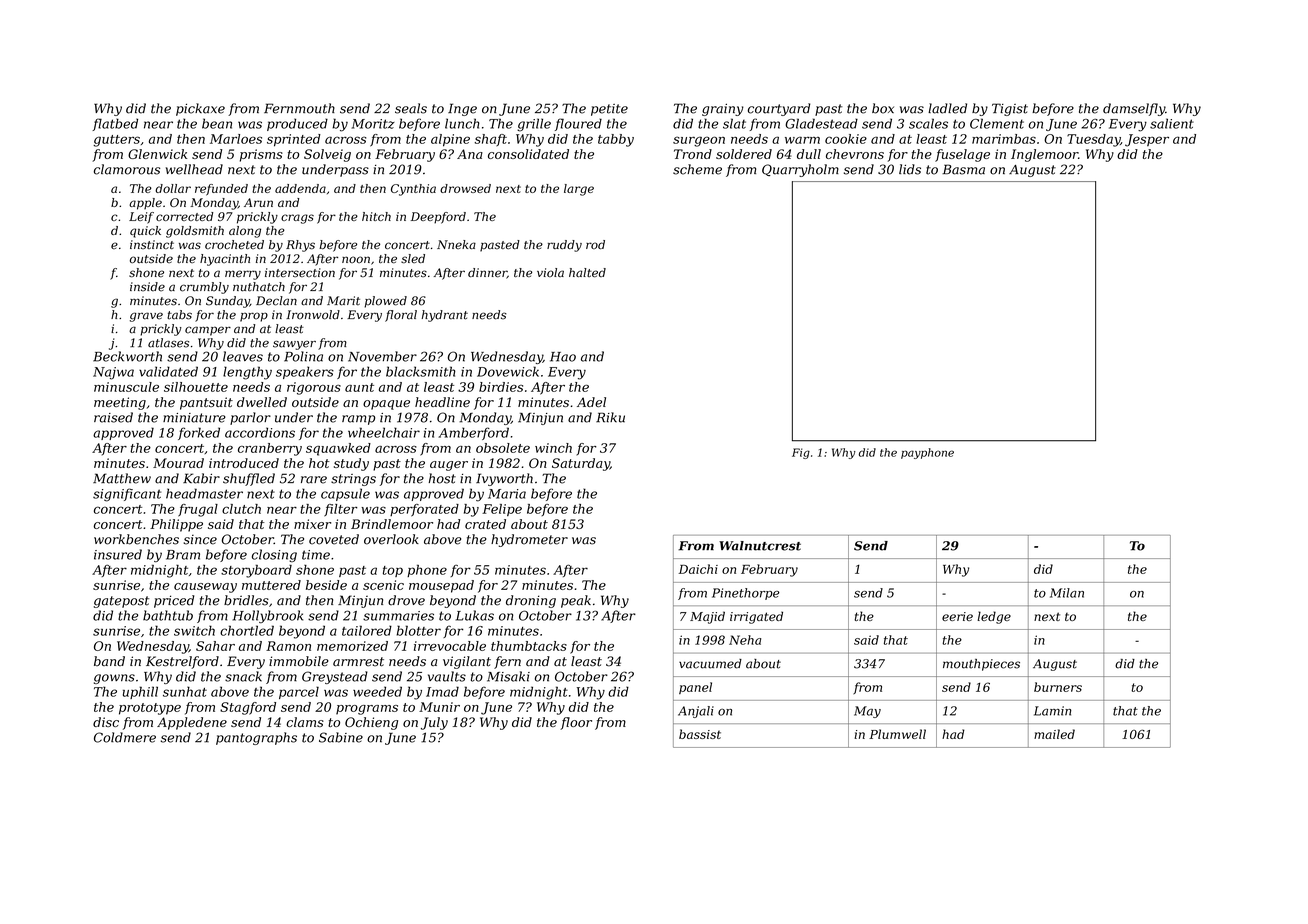 The image size is (1308, 924). Describe the element at coordinates (200, 109) in the image. I see `pickaxe` at that location.
